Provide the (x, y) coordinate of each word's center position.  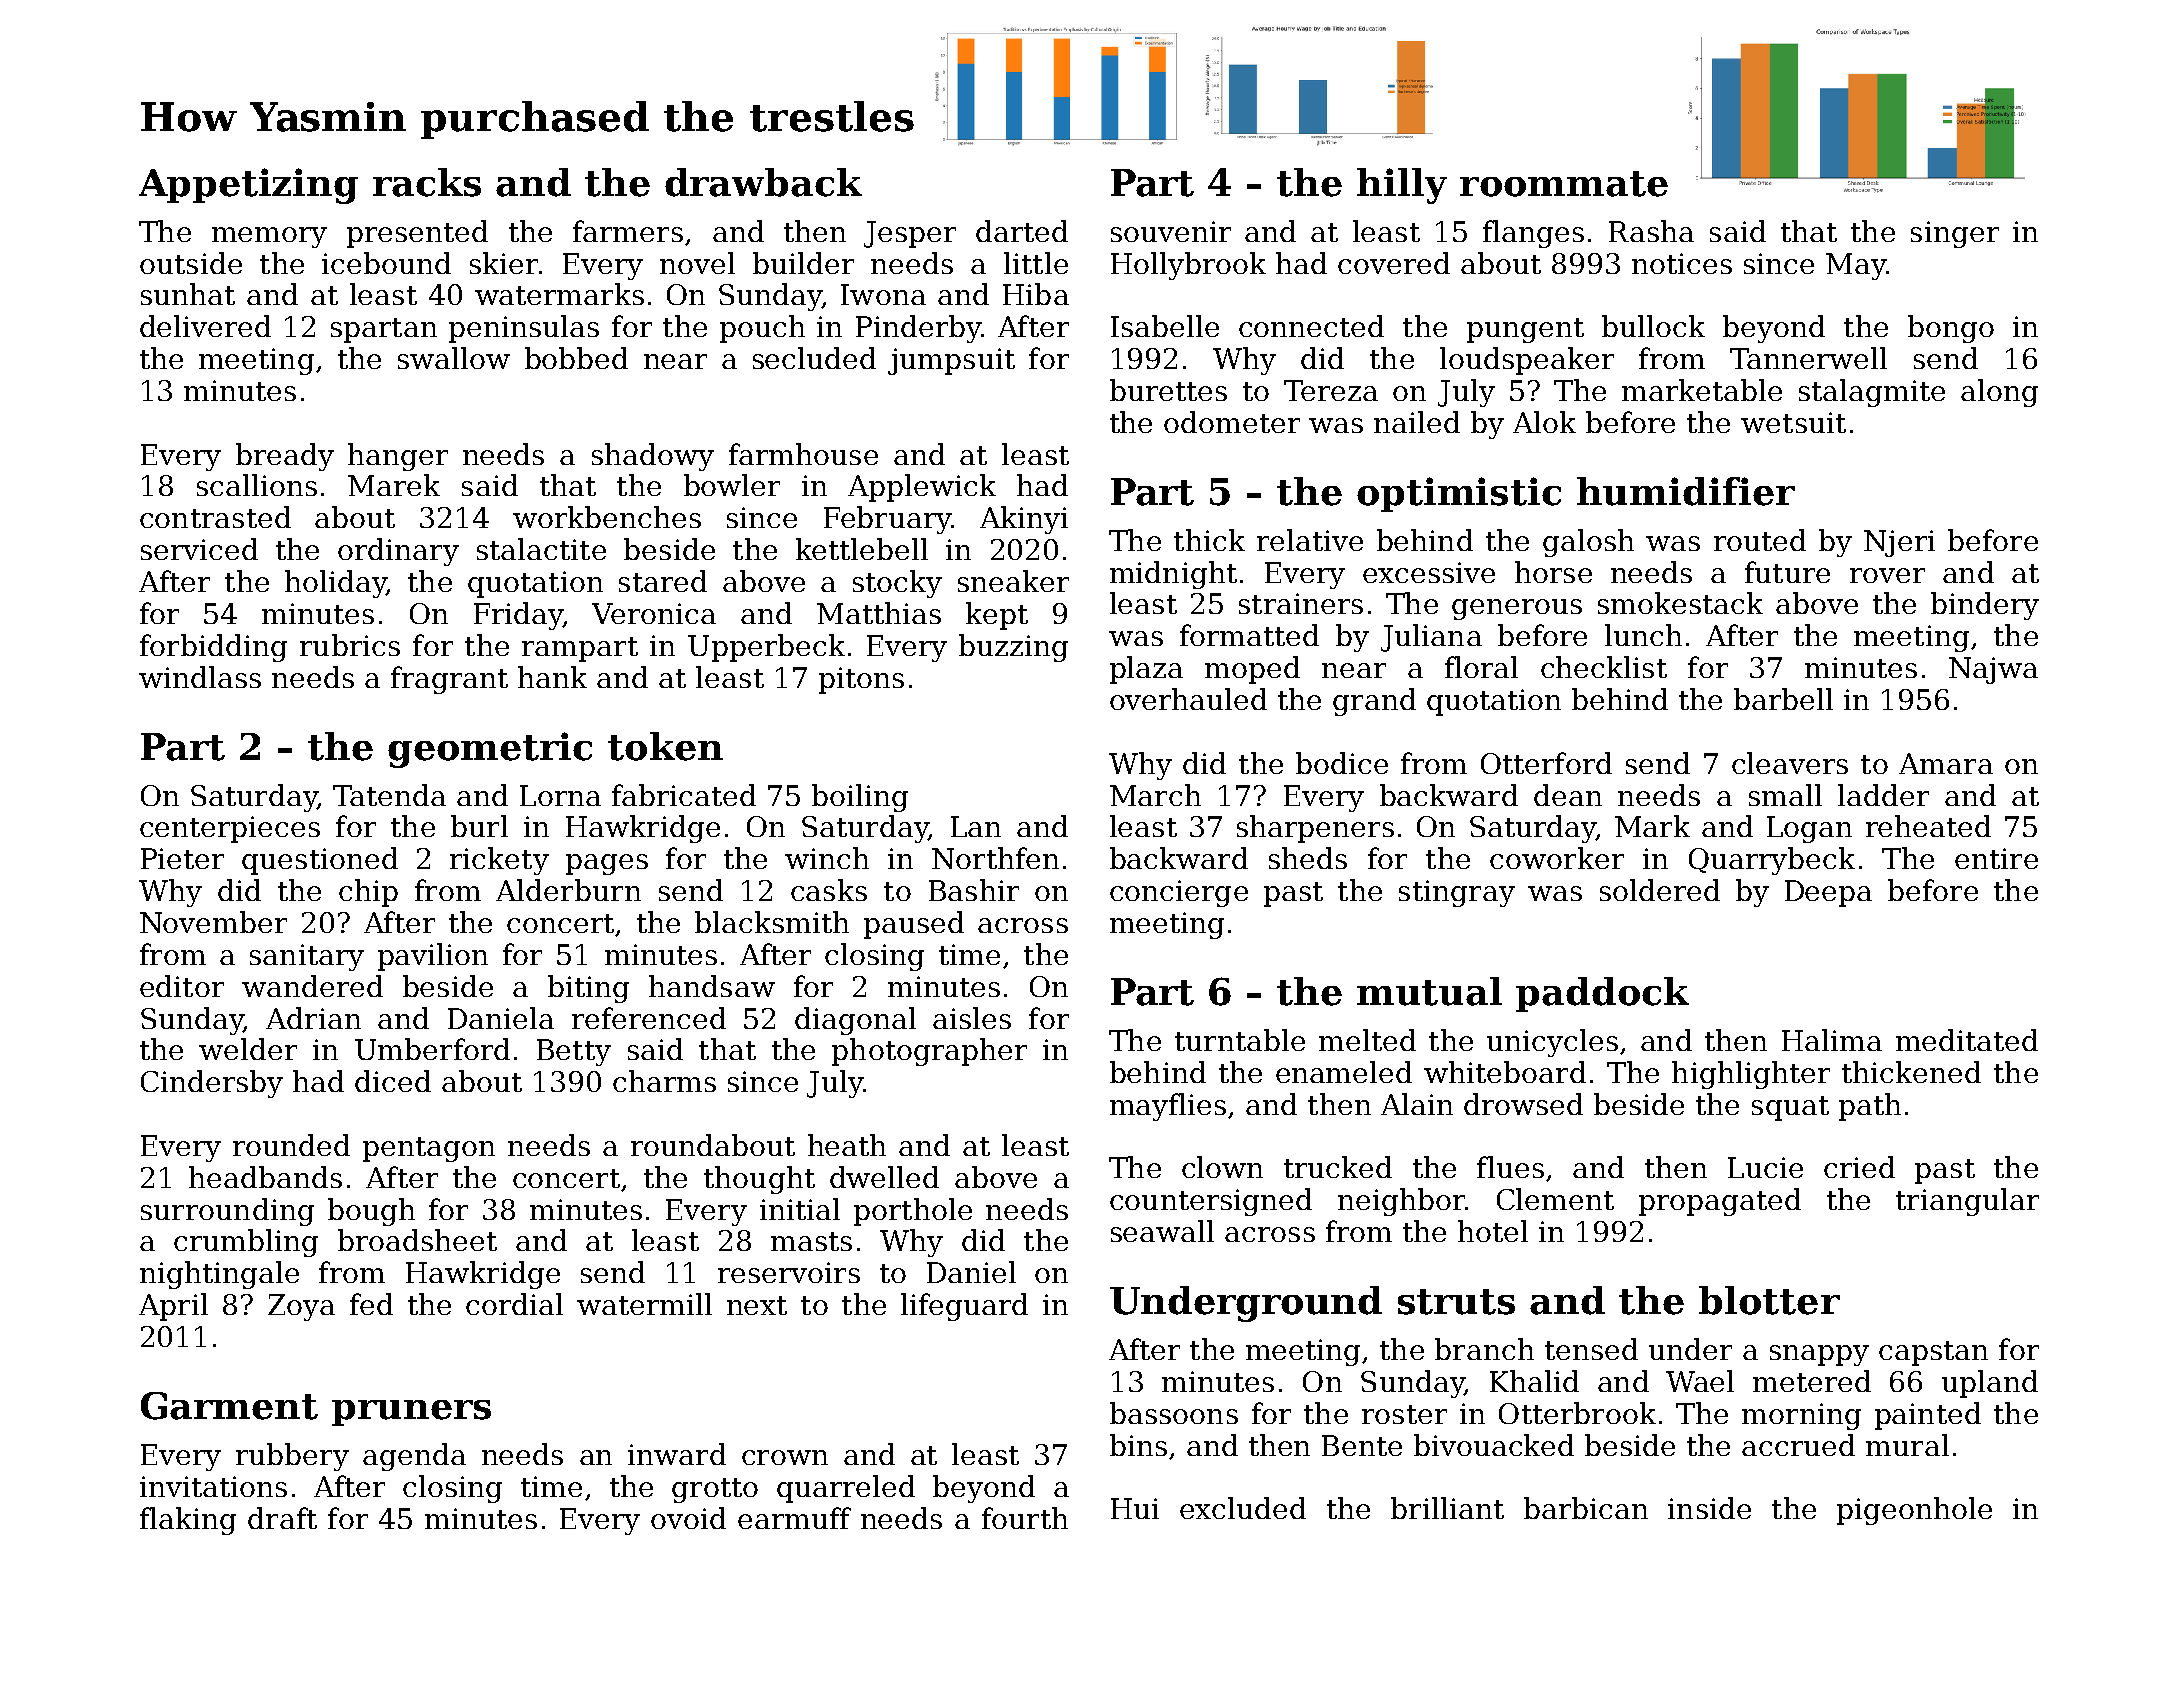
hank (552, 677)
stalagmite (1872, 393)
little (1036, 263)
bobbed (576, 358)
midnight (1173, 575)
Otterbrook (1577, 1413)
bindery (1985, 606)
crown (785, 1457)
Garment (229, 1406)
